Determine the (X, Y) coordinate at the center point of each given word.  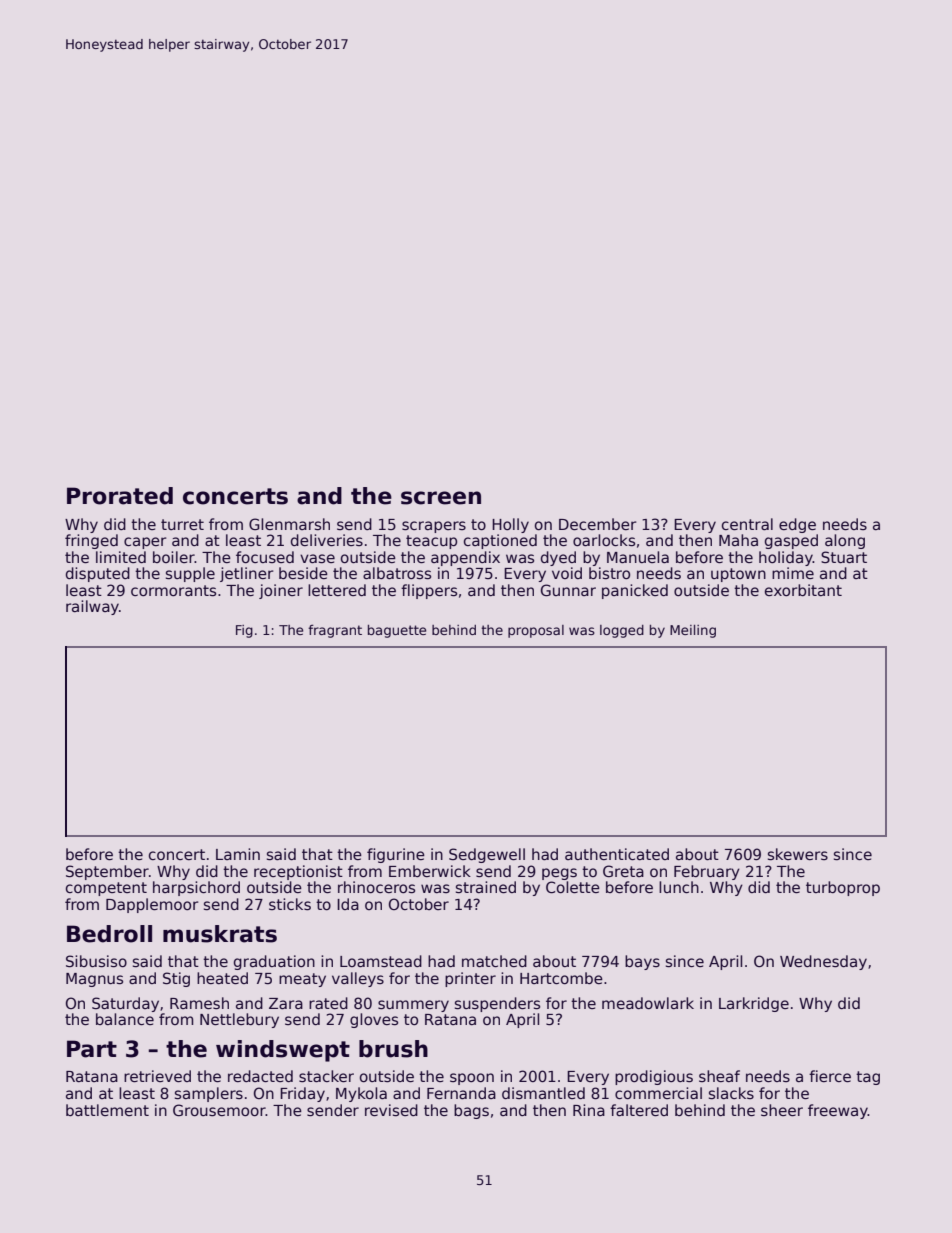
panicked (635, 591)
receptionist (298, 872)
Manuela (638, 557)
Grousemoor (219, 1110)
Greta (623, 871)
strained (486, 887)
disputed (98, 574)
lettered (337, 590)
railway (92, 607)
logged (622, 631)
